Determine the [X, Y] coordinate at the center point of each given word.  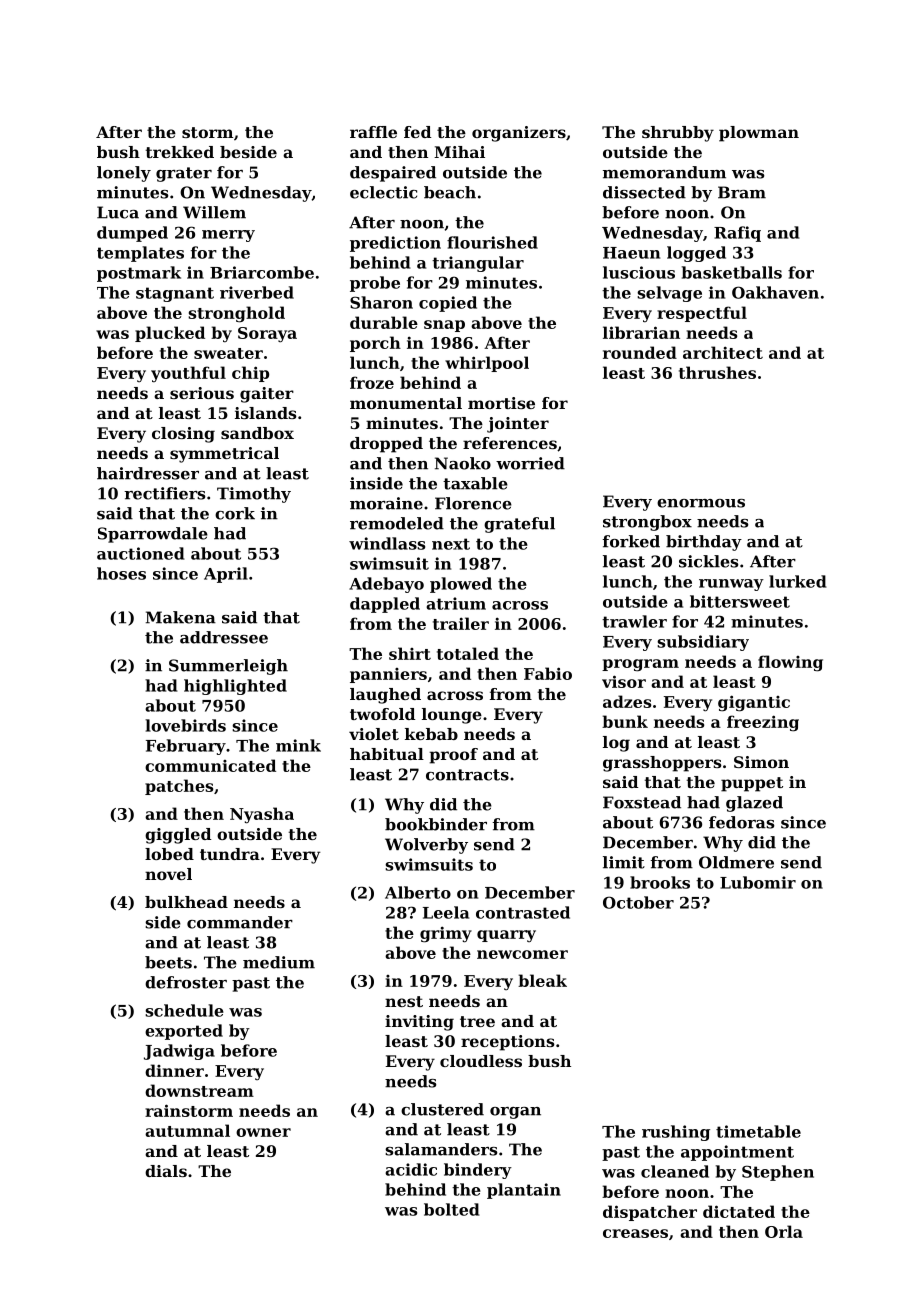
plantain [524, 1191]
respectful [702, 314]
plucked [170, 334]
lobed [169, 854]
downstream [199, 1090]
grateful [519, 525]
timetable [758, 1131]
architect [723, 352]
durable [384, 322]
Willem [214, 212]
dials [166, 1171]
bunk [625, 721]
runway [731, 585]
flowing [790, 663]
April [226, 575]
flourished [492, 242]
